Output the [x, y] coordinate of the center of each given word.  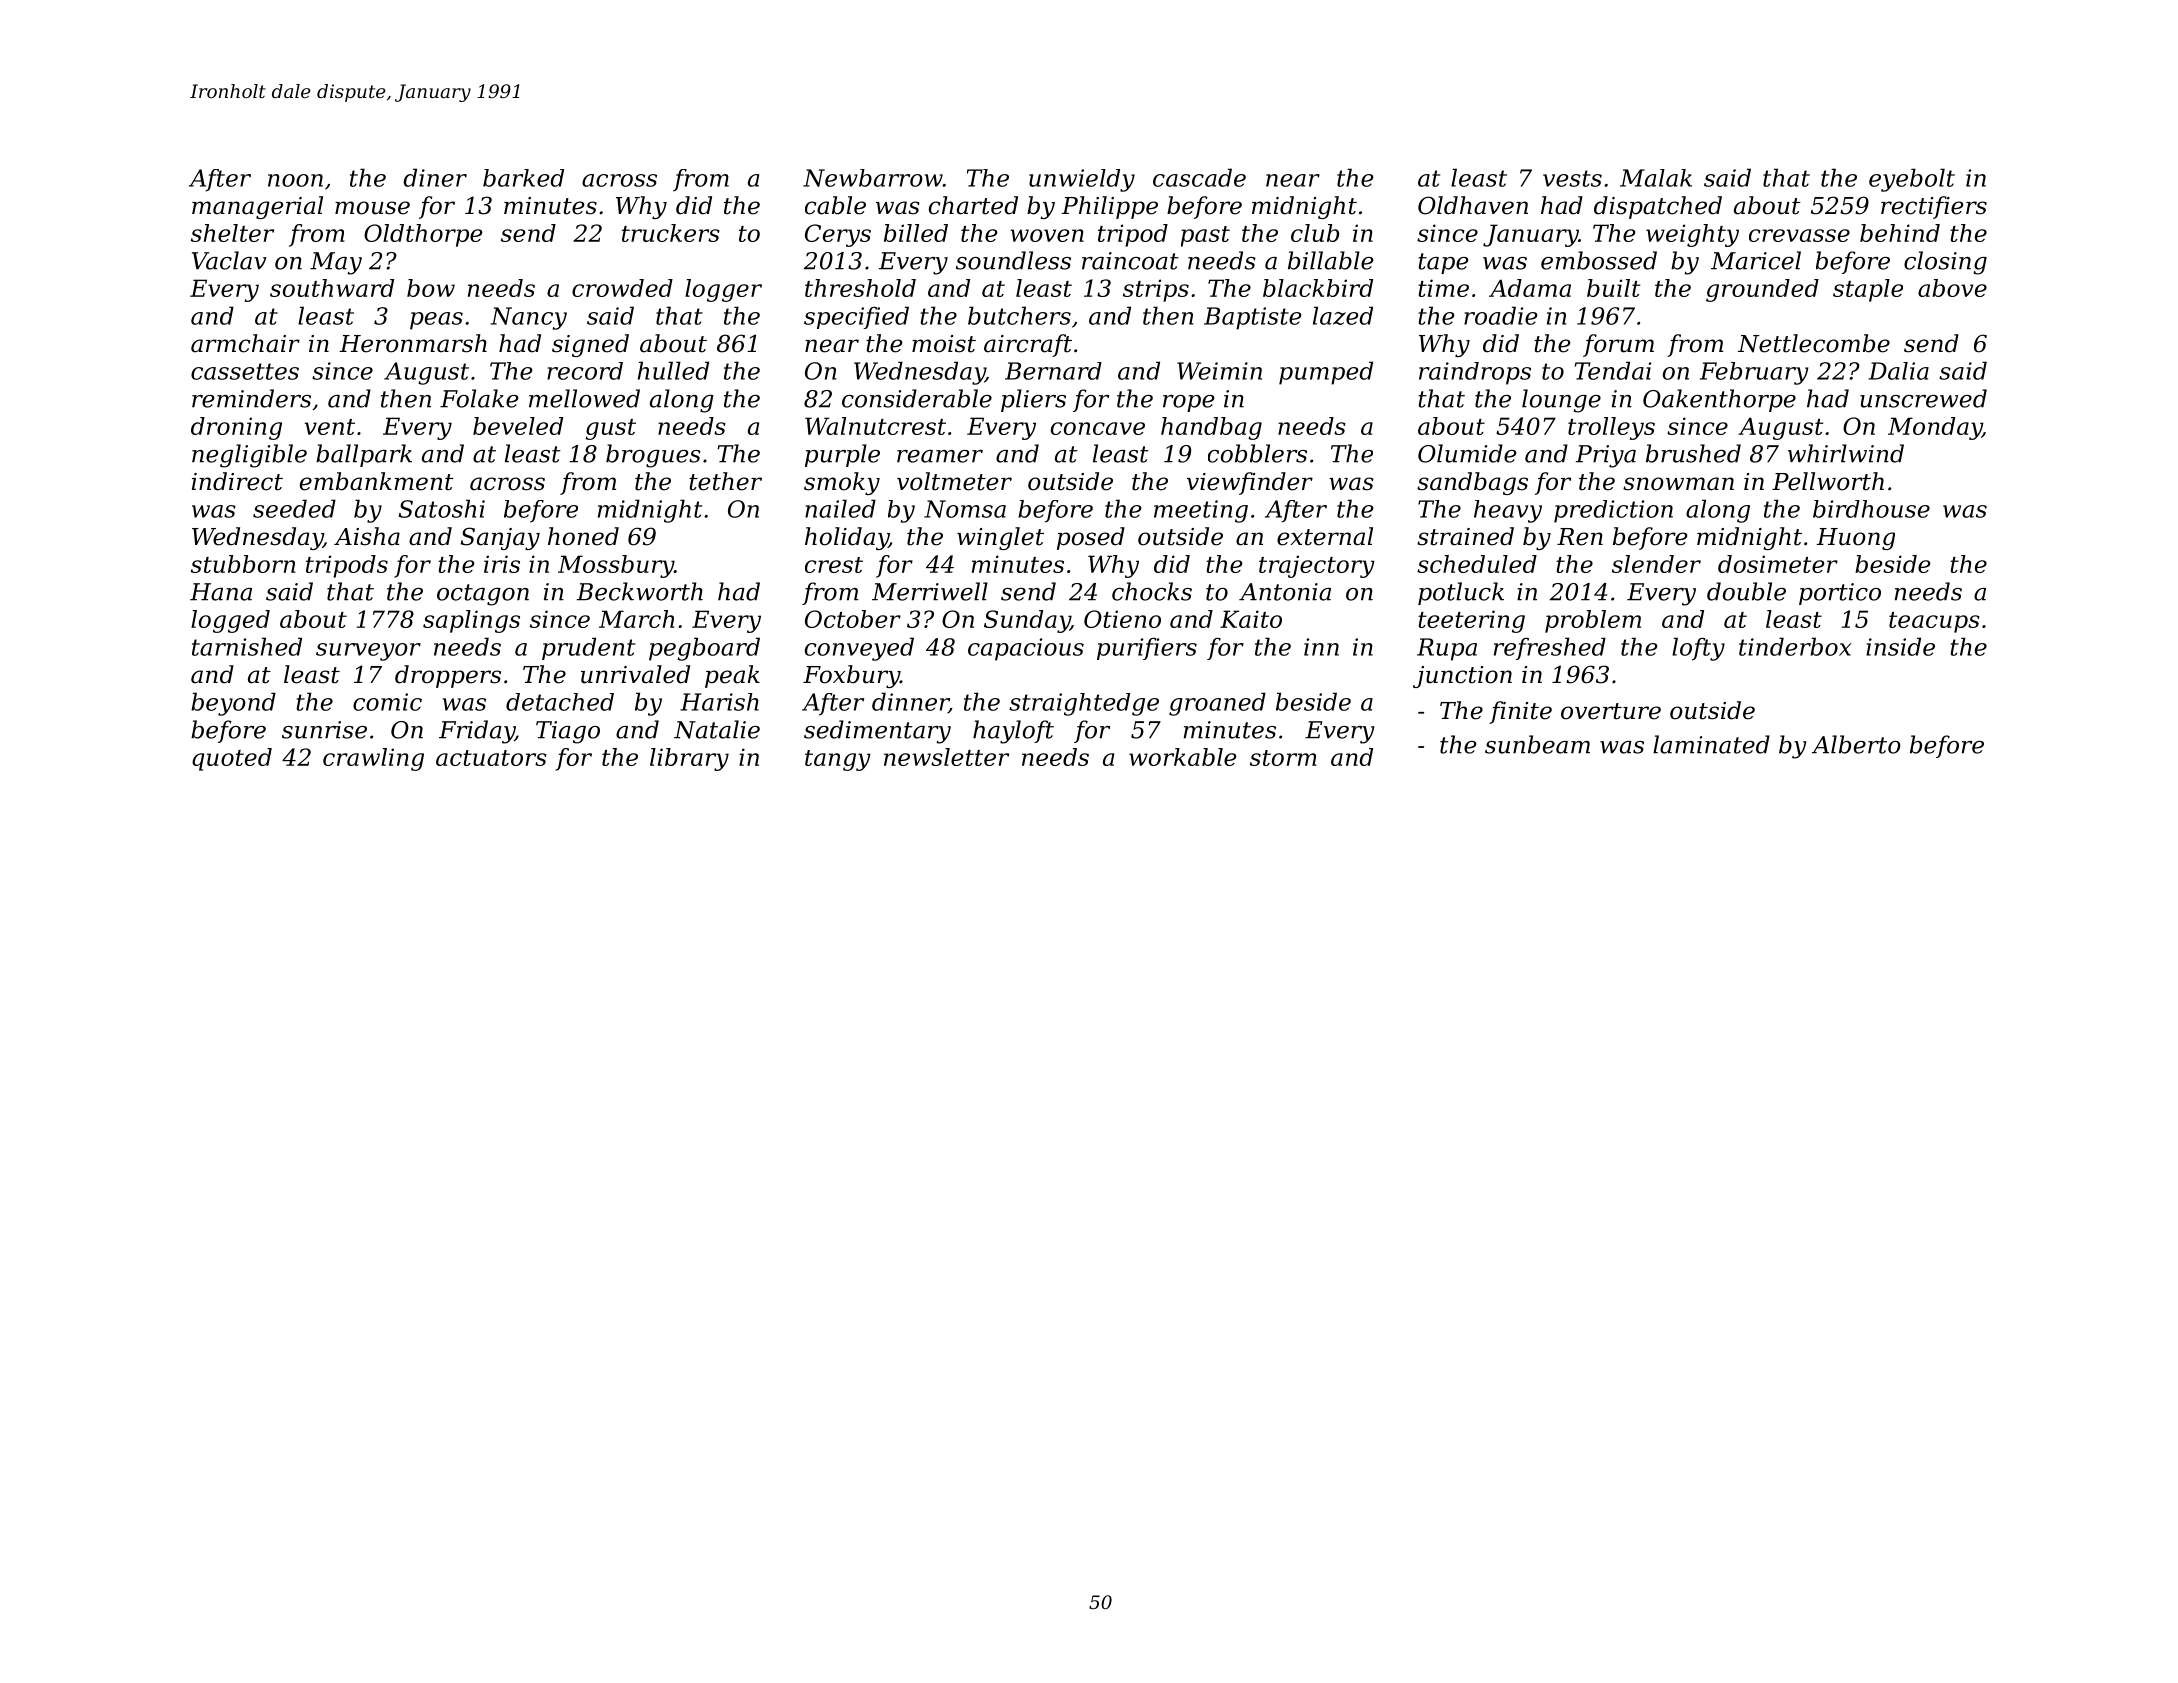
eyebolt [1912, 180]
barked [523, 178]
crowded [622, 288]
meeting [1201, 511]
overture [1611, 711]
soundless [1013, 260]
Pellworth [1828, 481]
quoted [232, 759]
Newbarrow [873, 178]
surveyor [368, 652]
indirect [237, 481]
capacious [1026, 649]
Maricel [1756, 260]
